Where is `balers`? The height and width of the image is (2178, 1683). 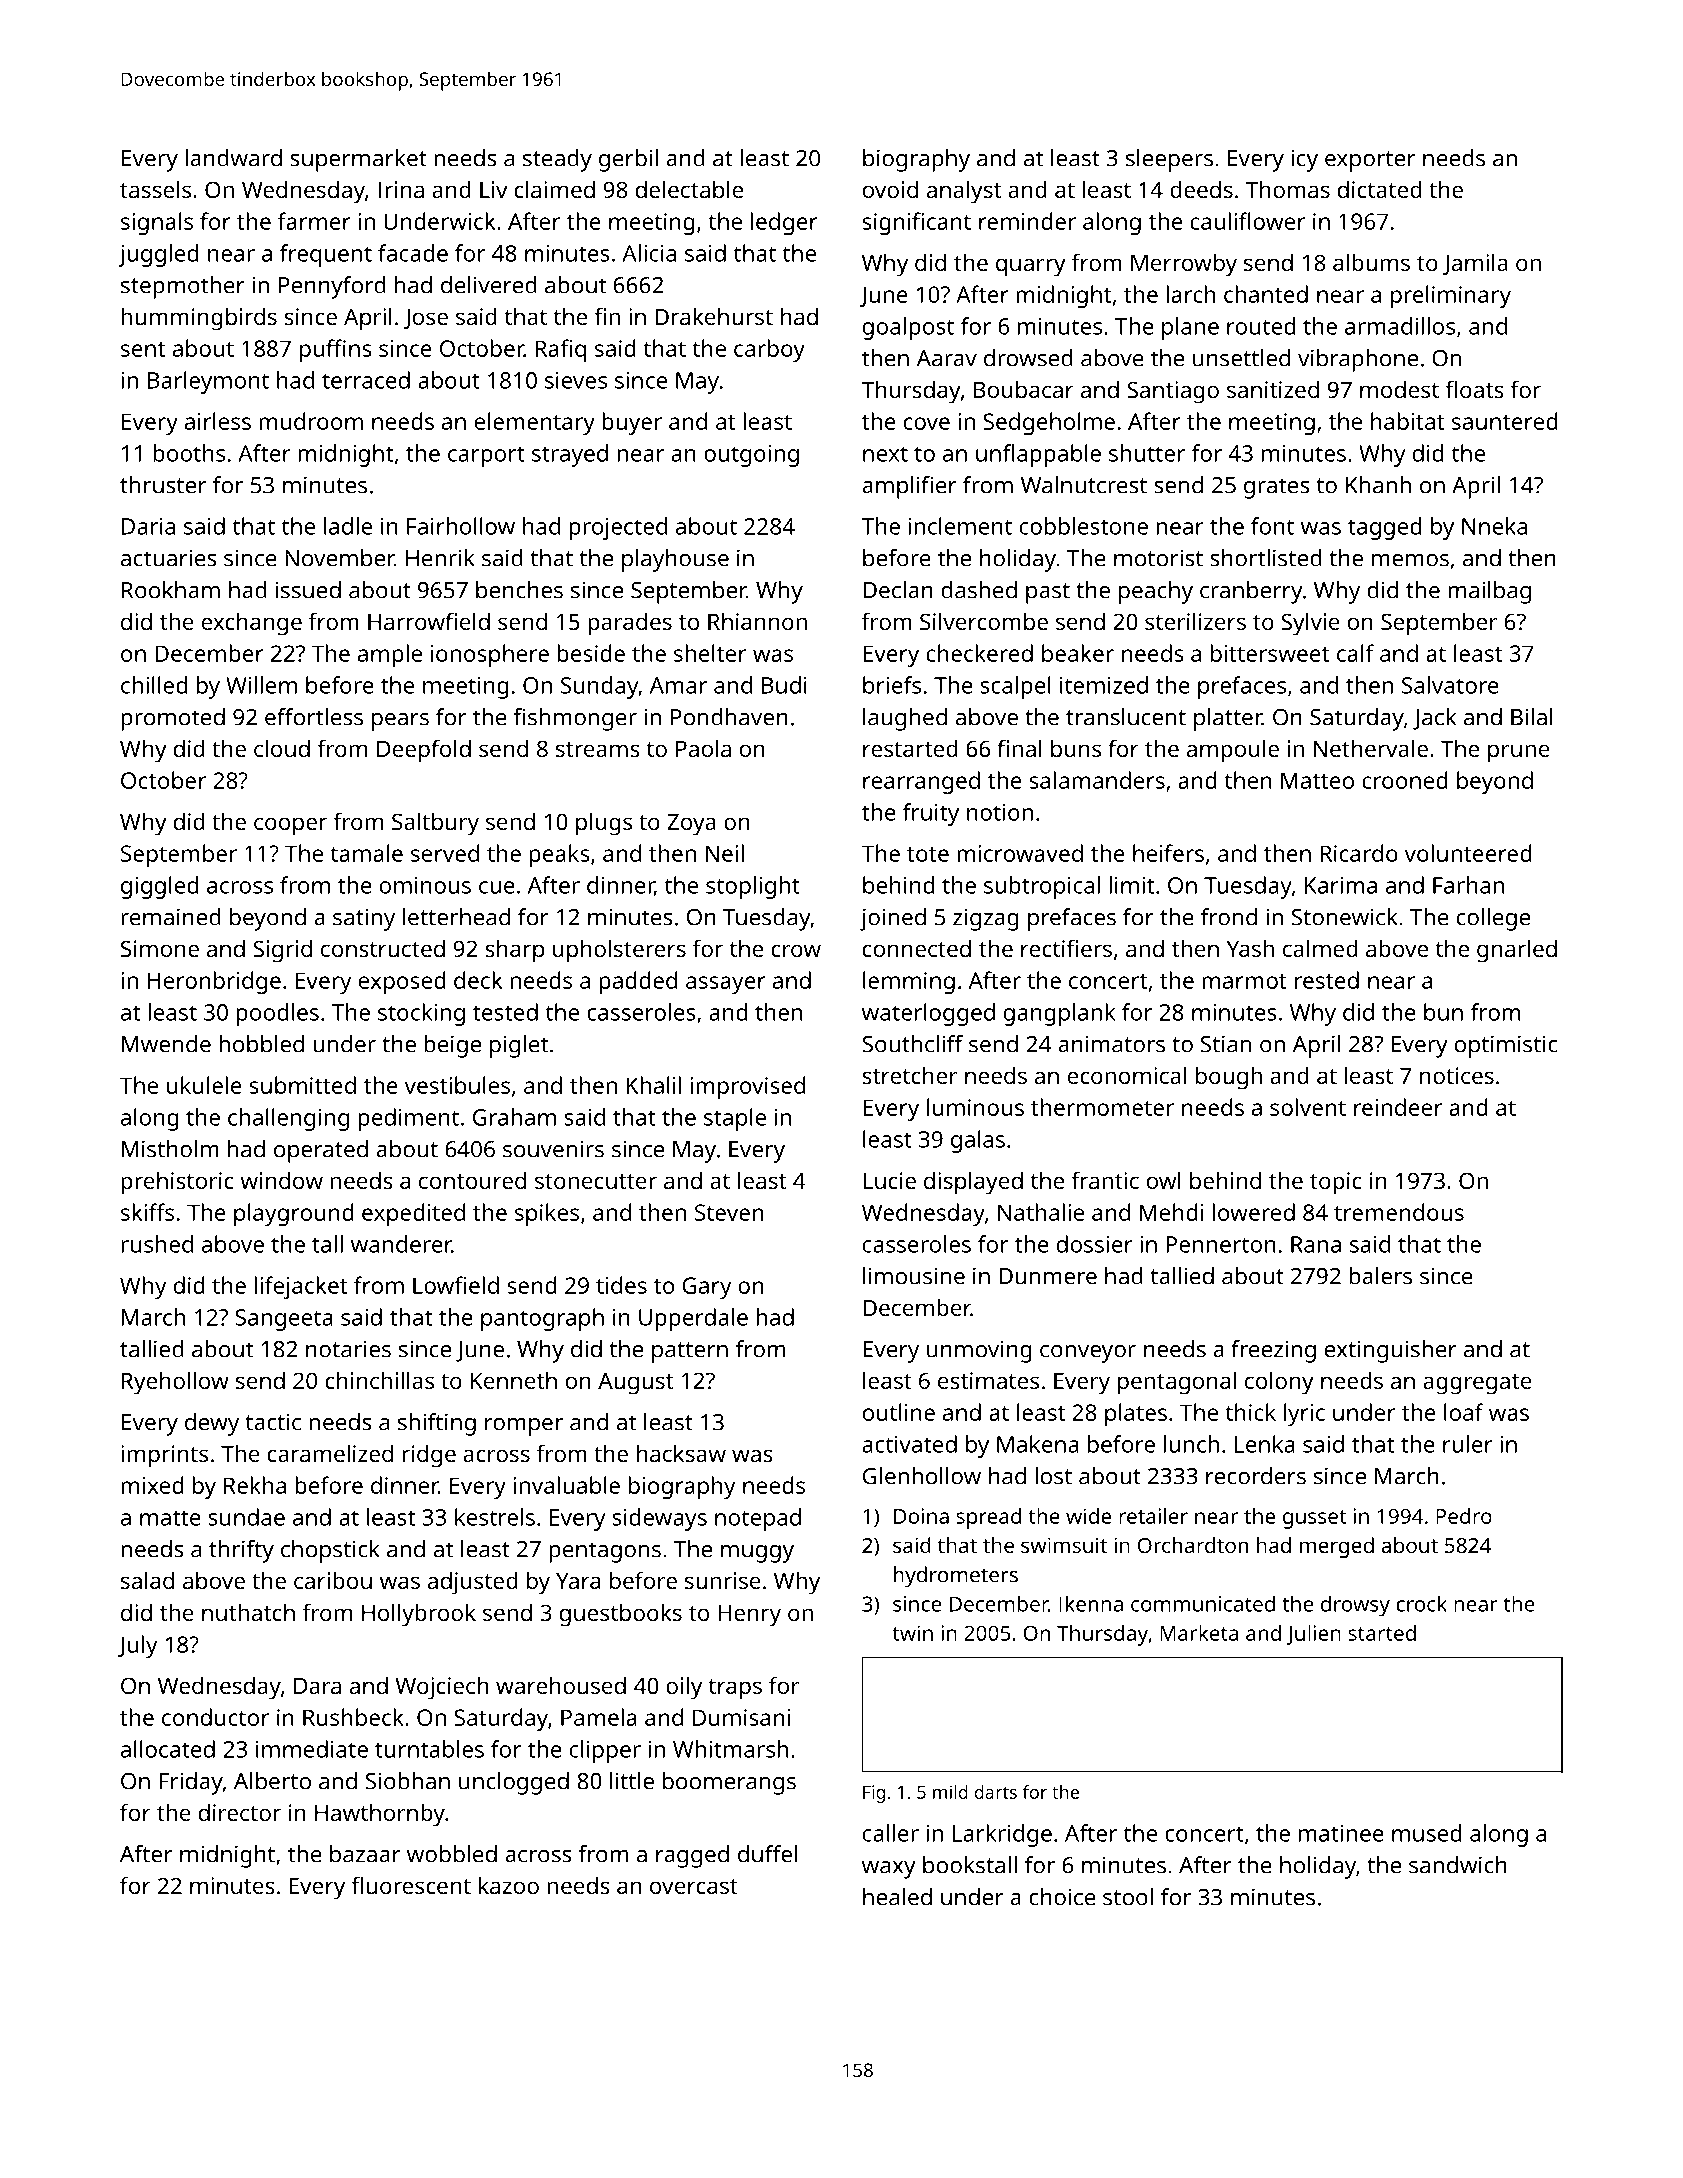 balers is located at coordinates (1380, 1276).
